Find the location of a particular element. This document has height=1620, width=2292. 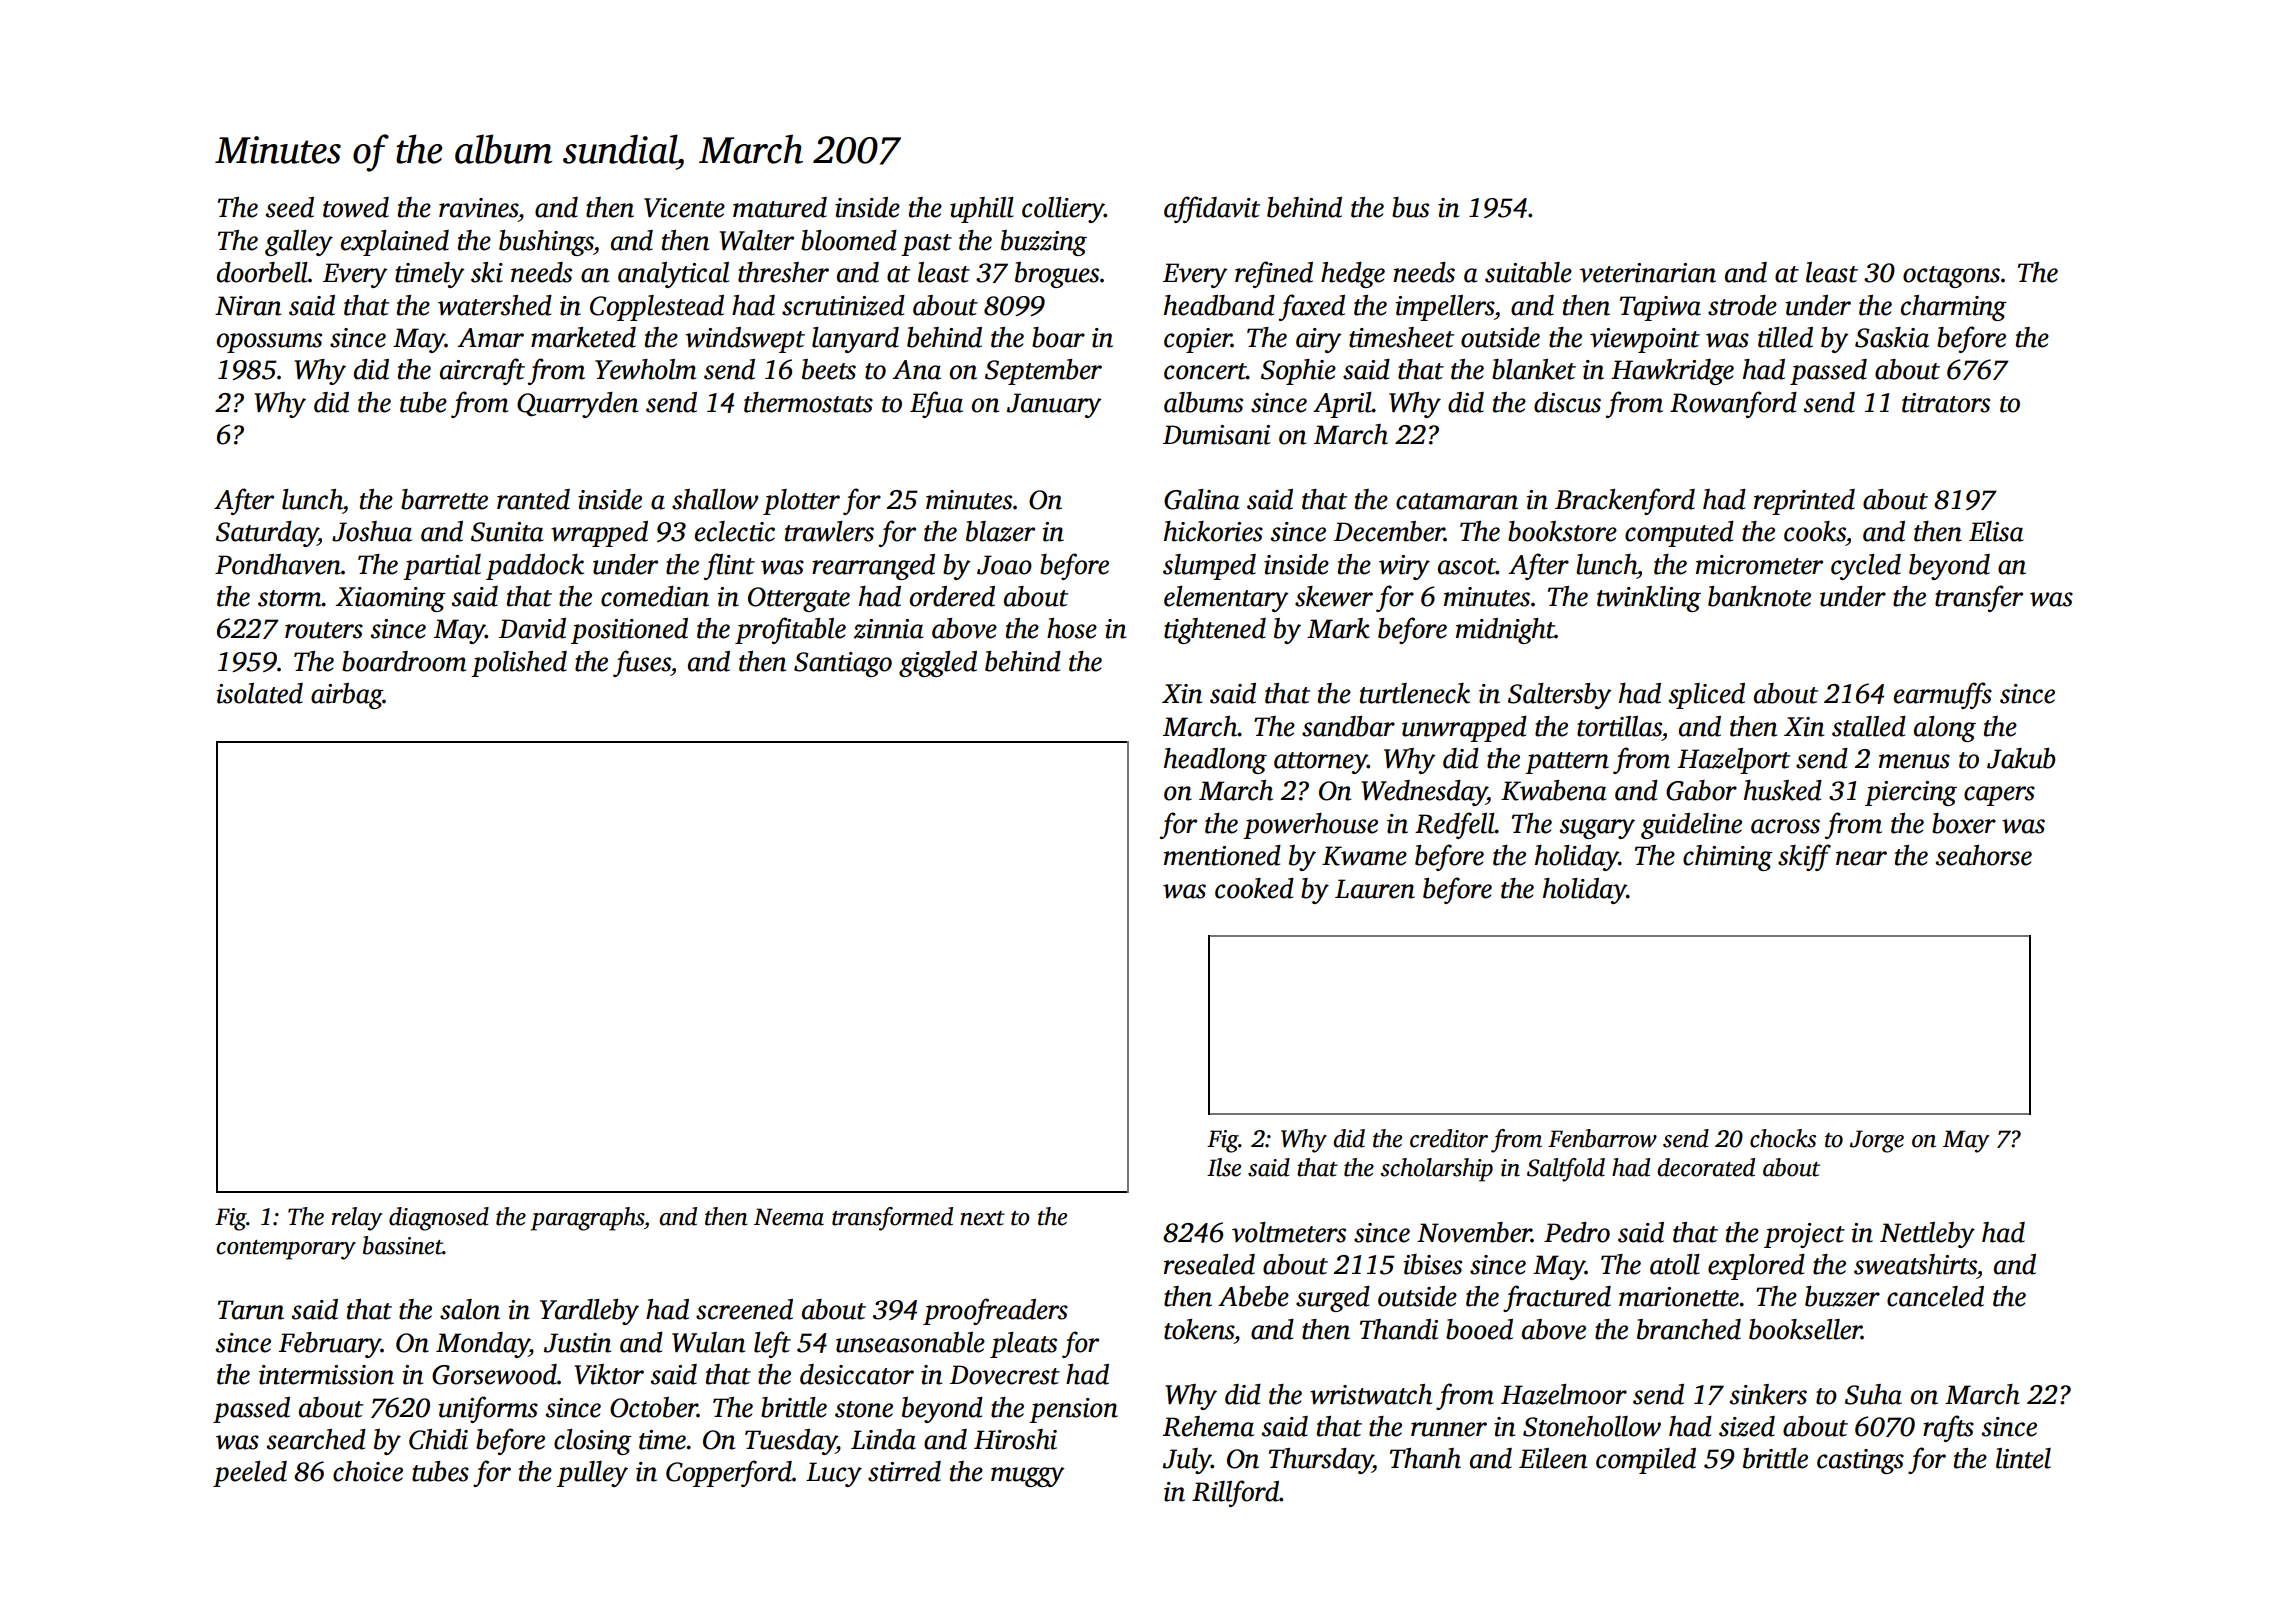

matured is located at coordinates (780, 207).
